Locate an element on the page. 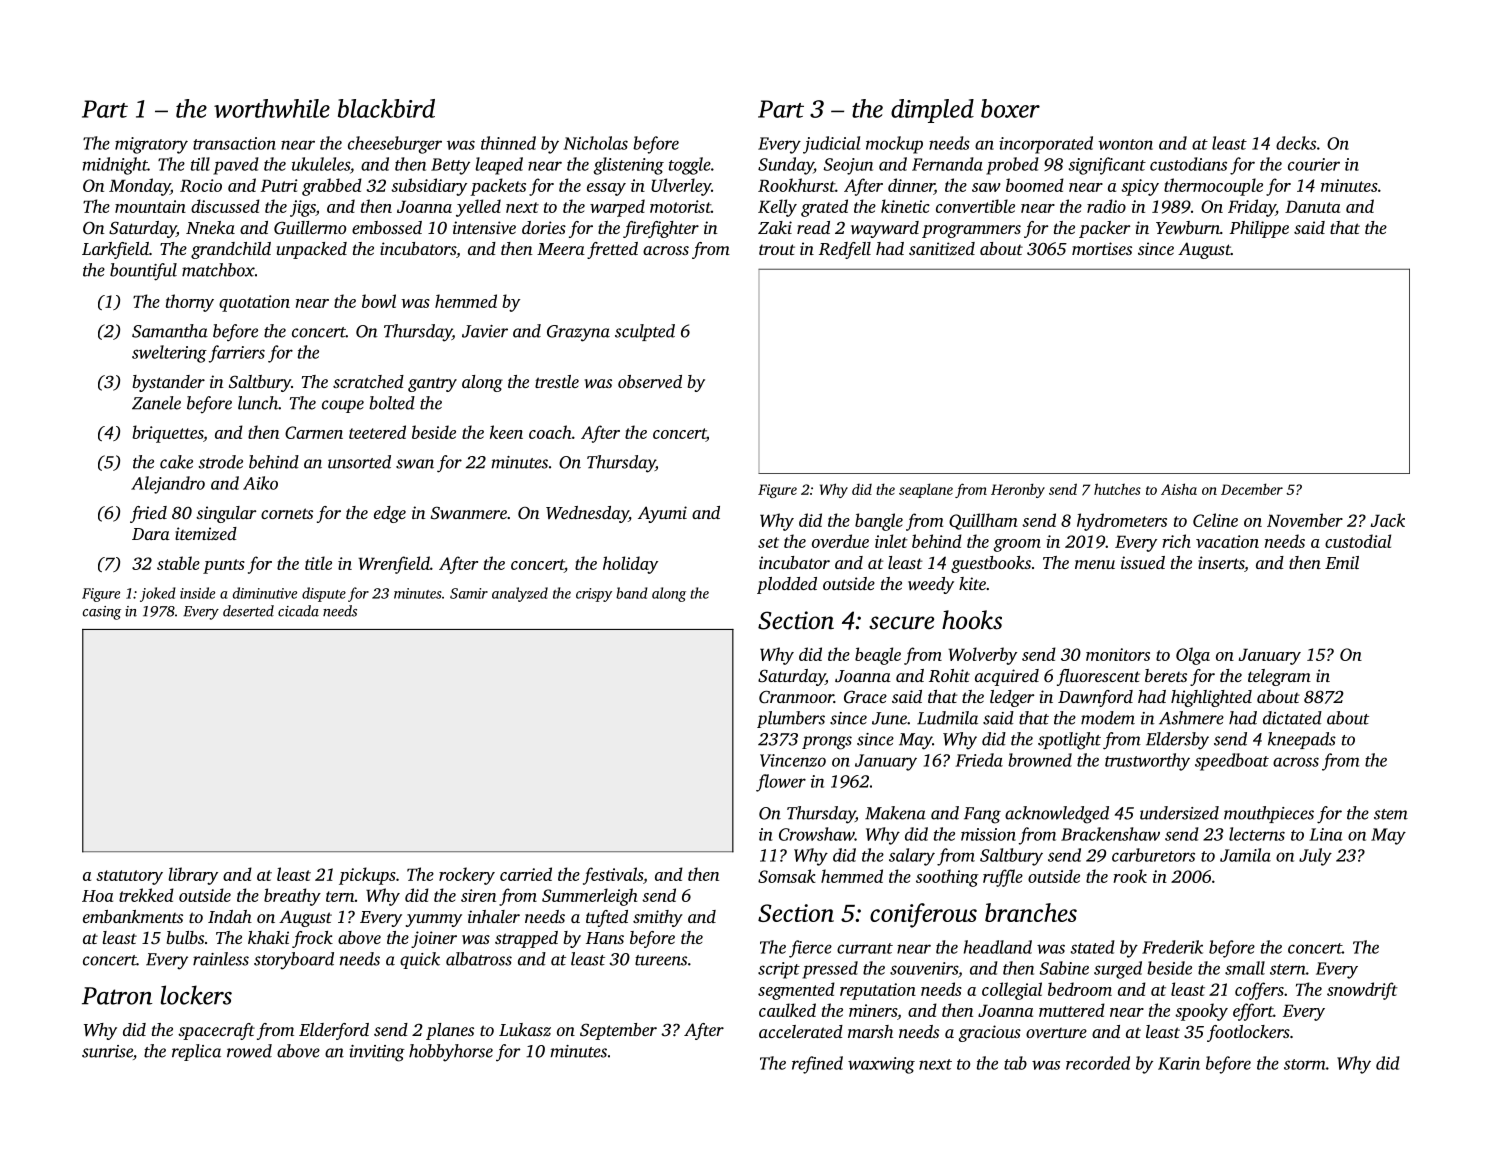  dimpled is located at coordinates (932, 111).
